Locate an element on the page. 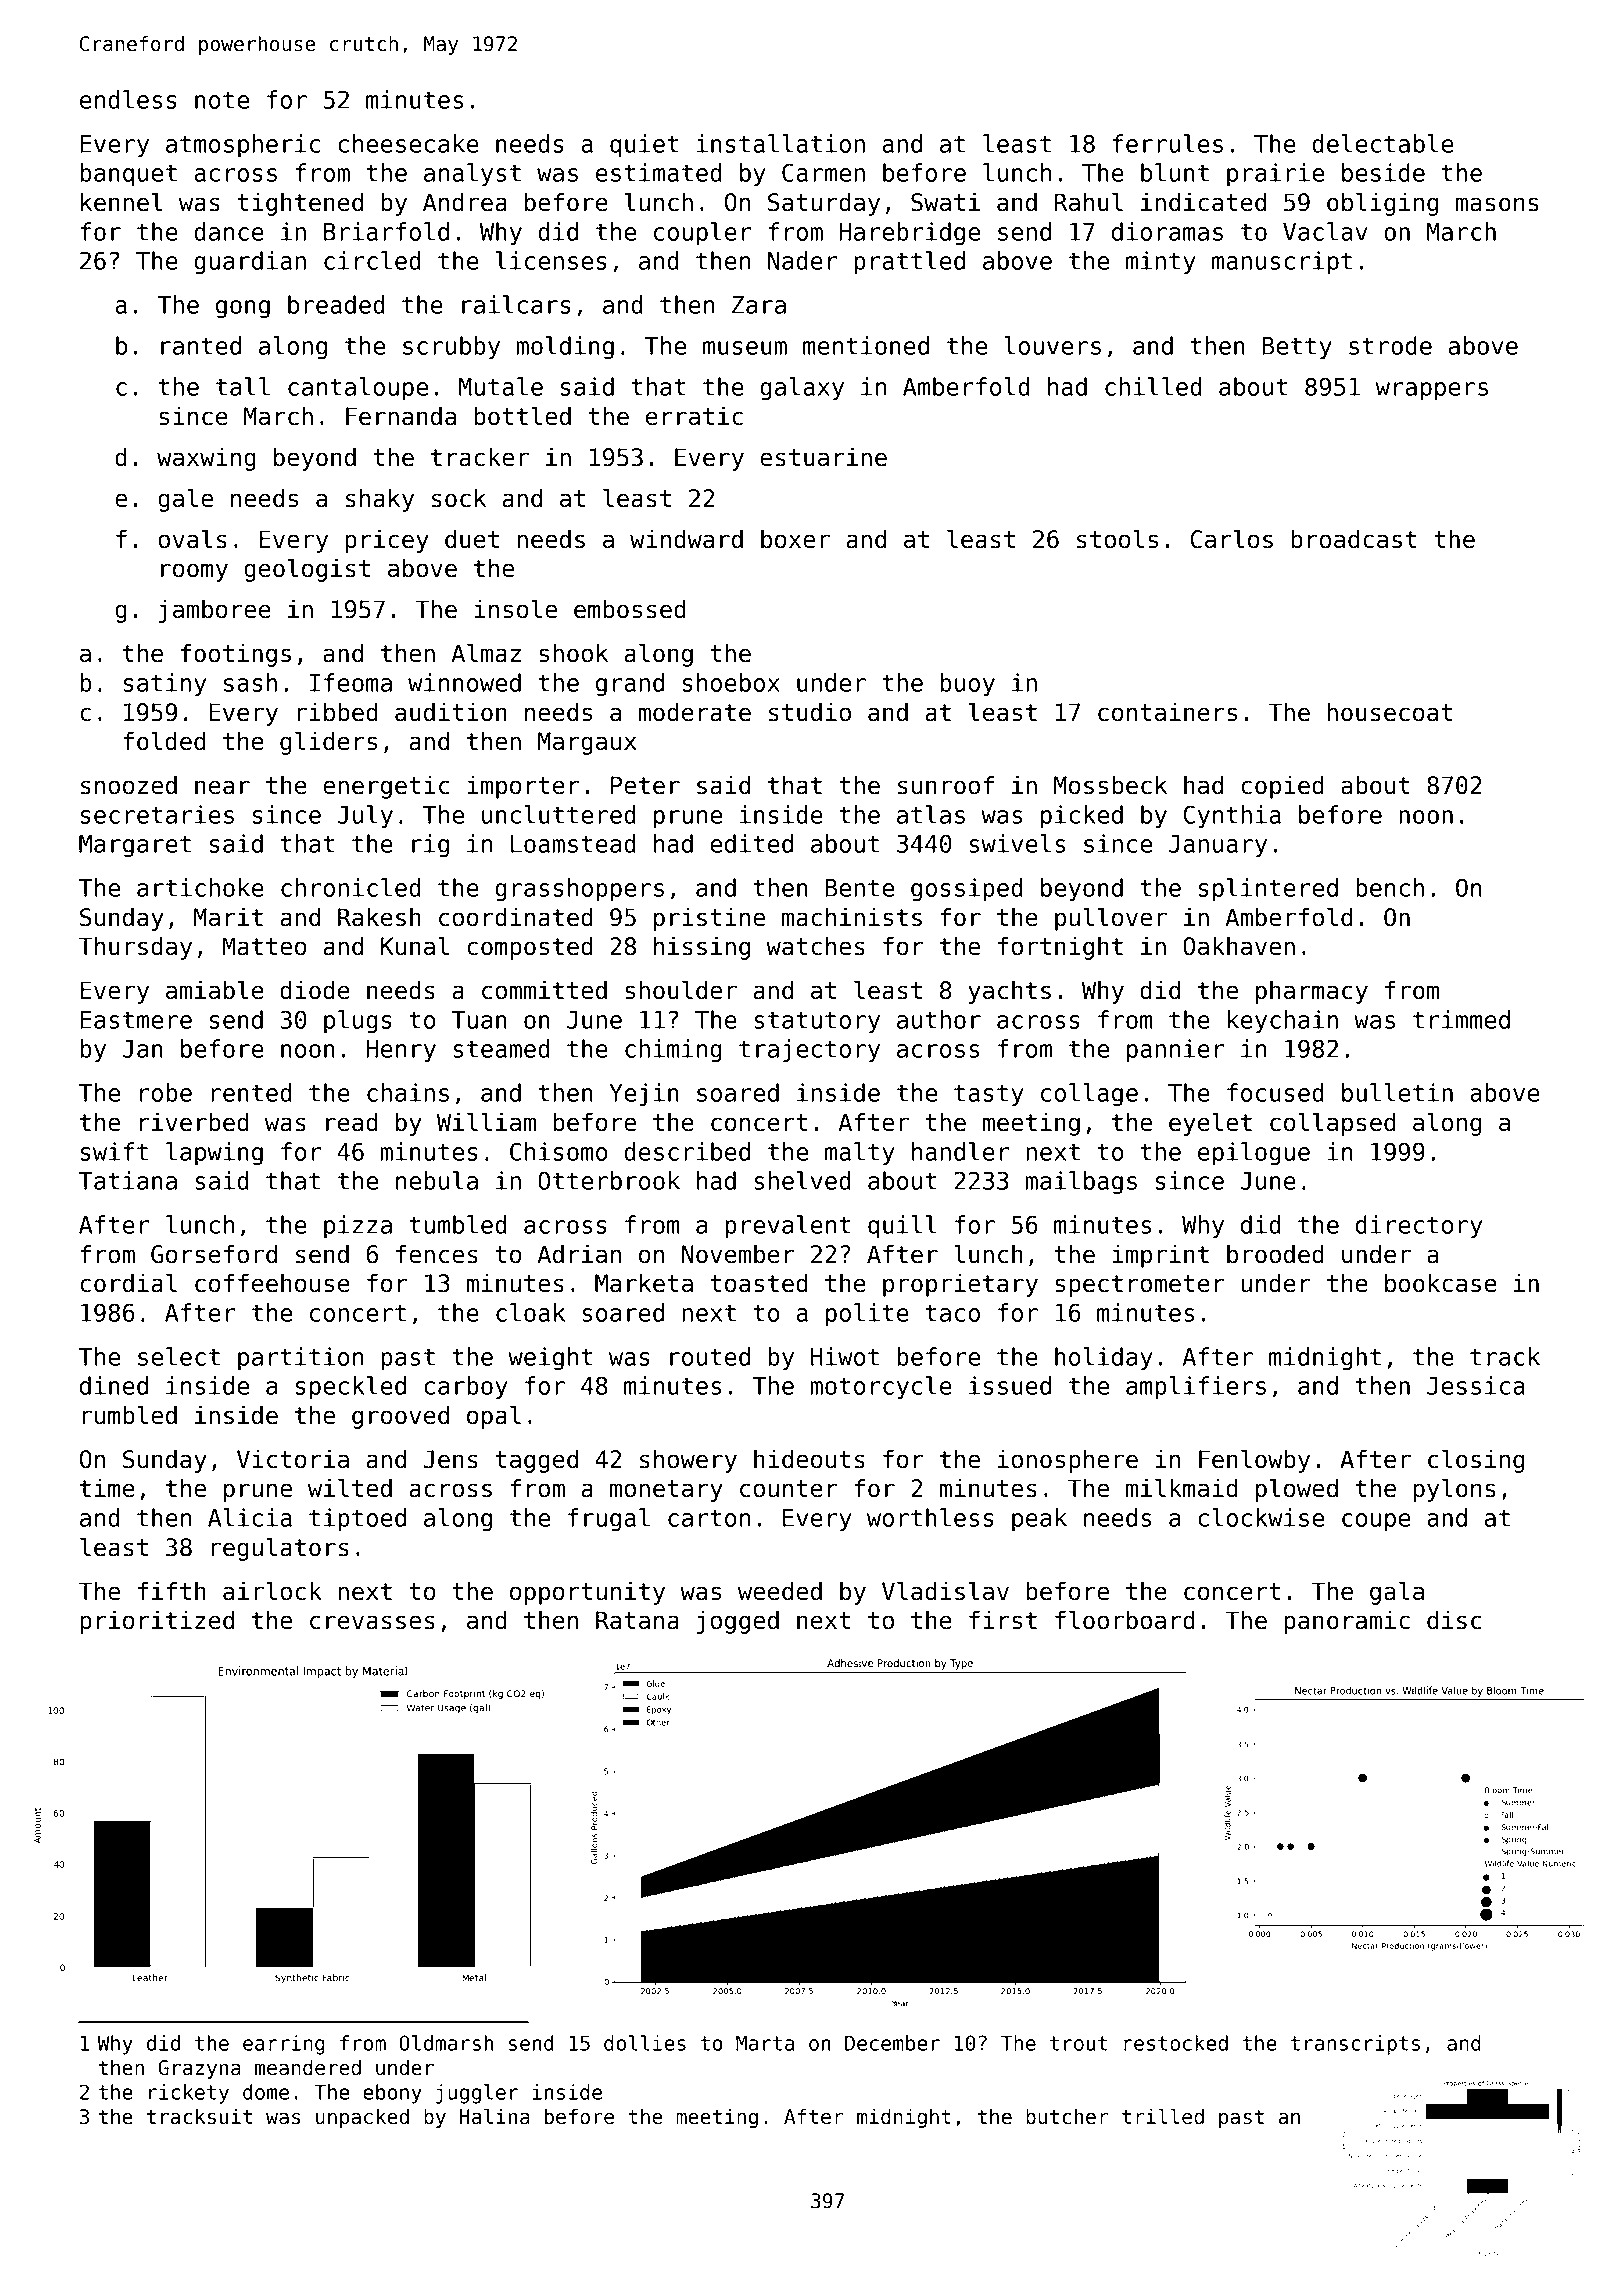 The width and height of the document is (1620, 2292). pharmacy is located at coordinates (1312, 992).
